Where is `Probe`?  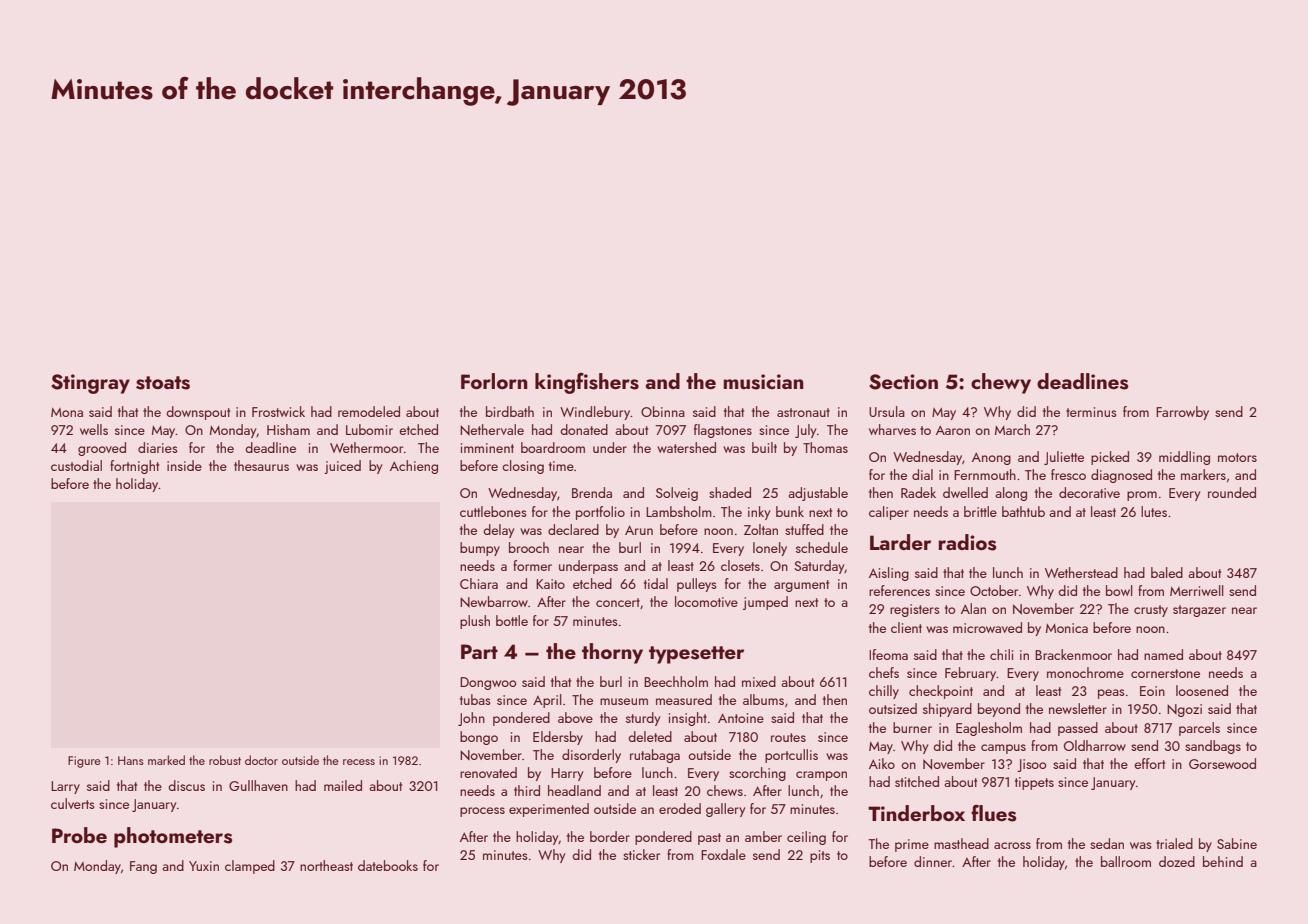 Probe is located at coordinates (79, 835).
